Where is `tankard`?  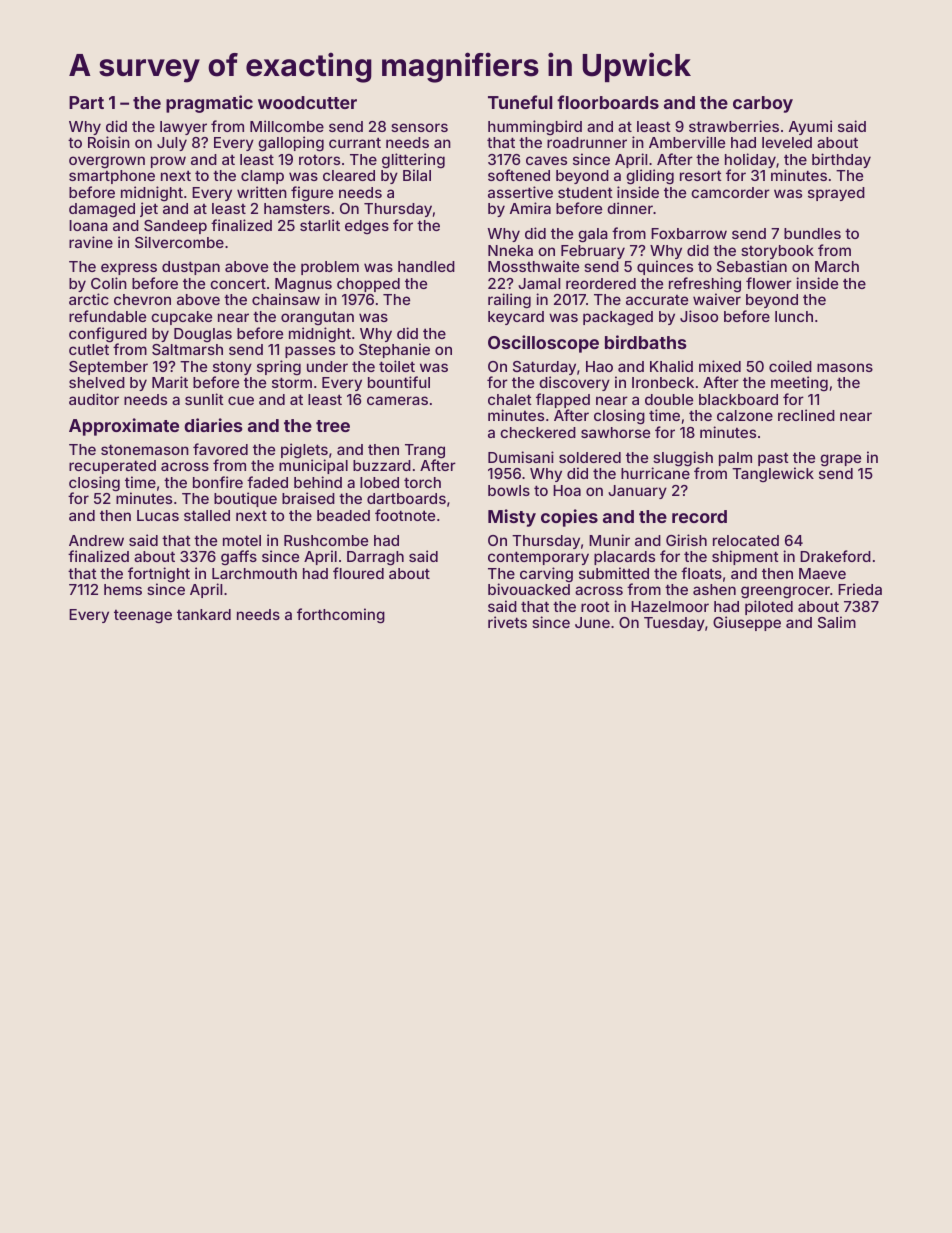 tankard is located at coordinates (204, 614).
